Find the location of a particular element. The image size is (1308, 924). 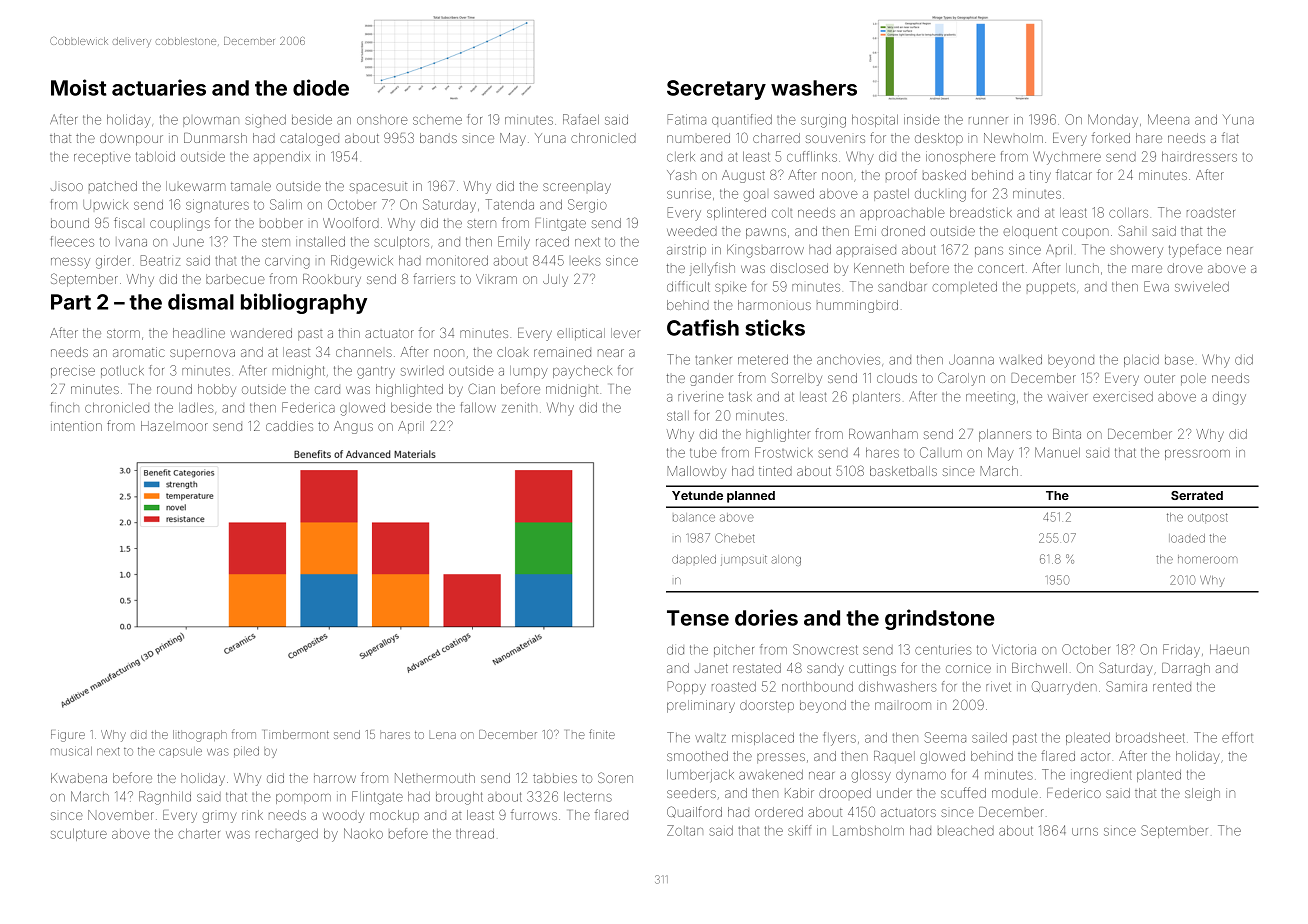

thread is located at coordinates (475, 834).
